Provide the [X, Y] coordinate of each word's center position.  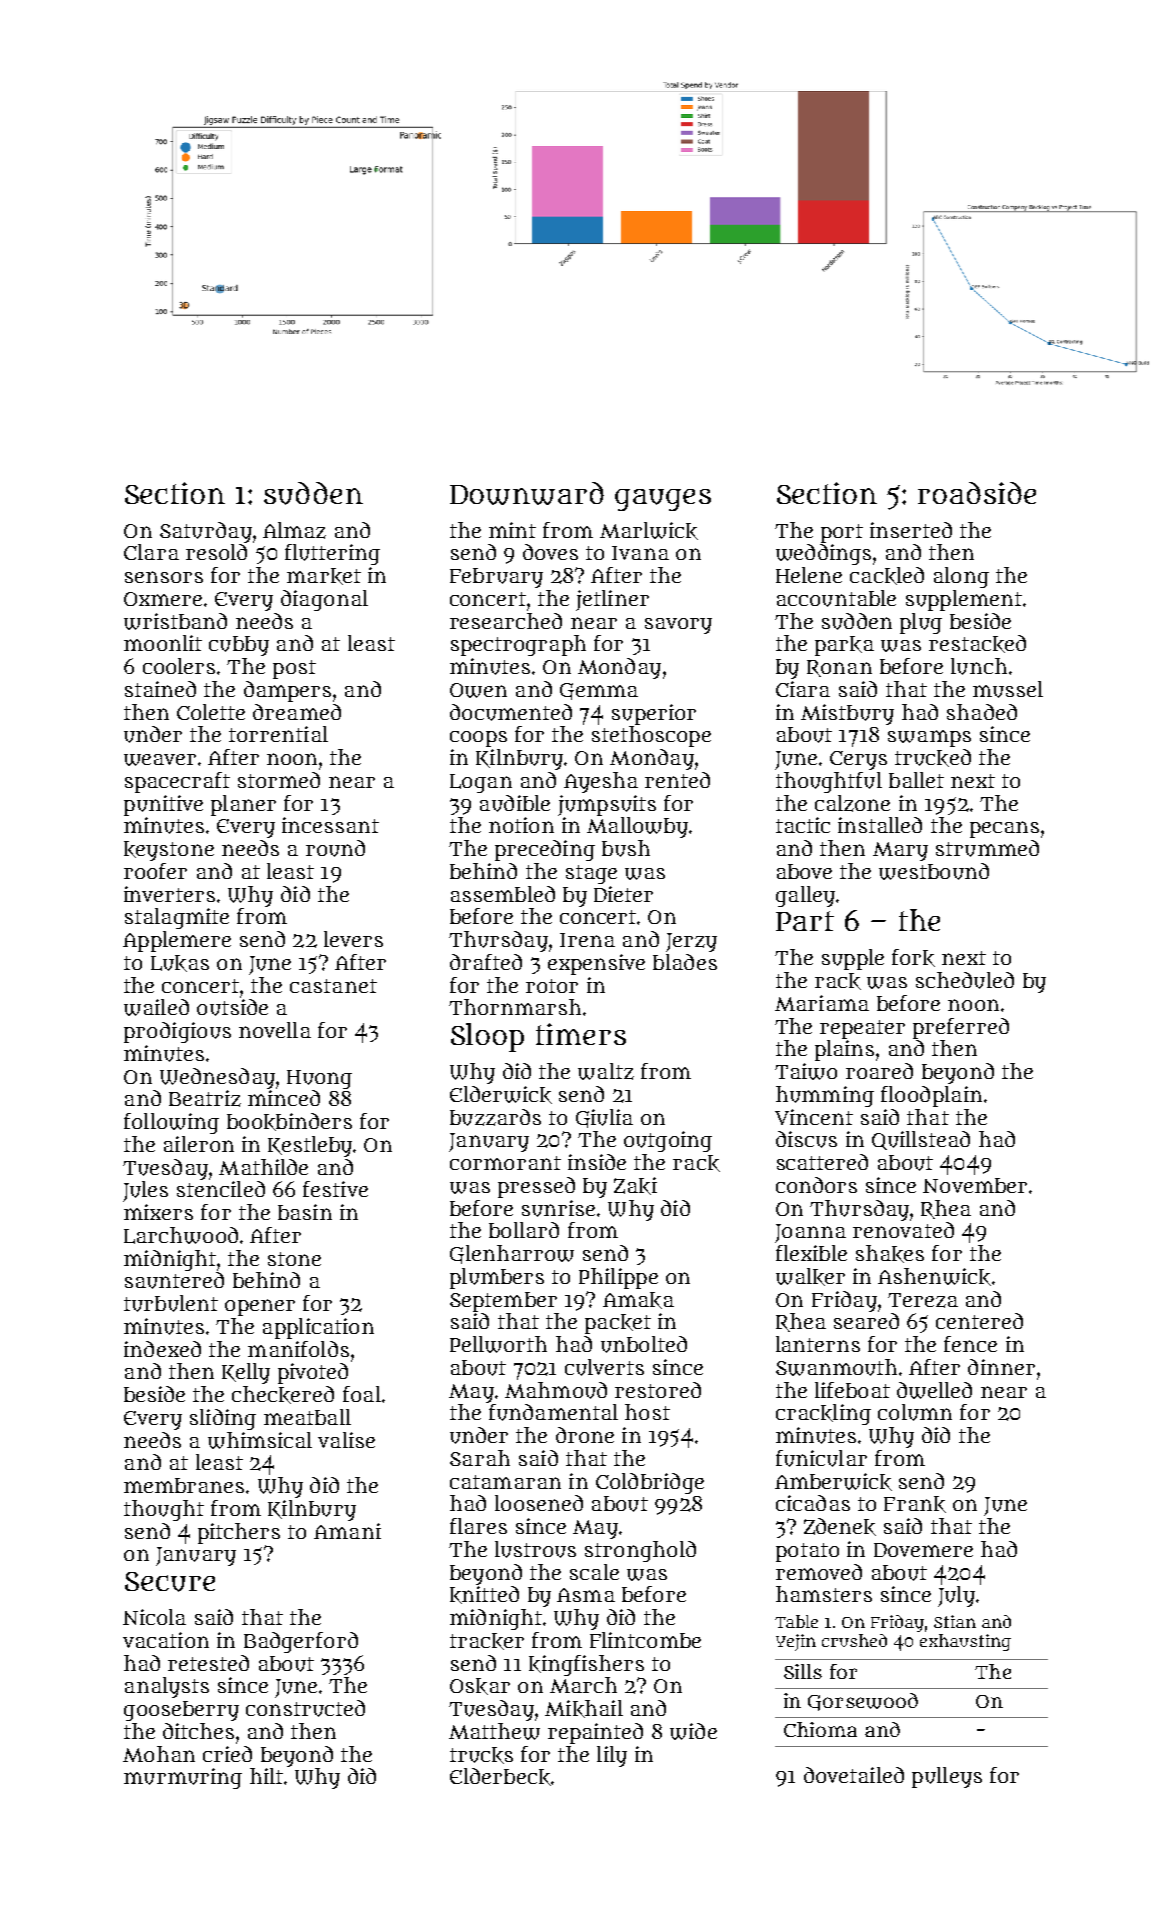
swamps [929, 738]
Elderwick [501, 1095]
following [171, 1123]
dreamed [297, 712]
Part [805, 921]
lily [612, 1756]
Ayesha [601, 782]
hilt [266, 1776]
